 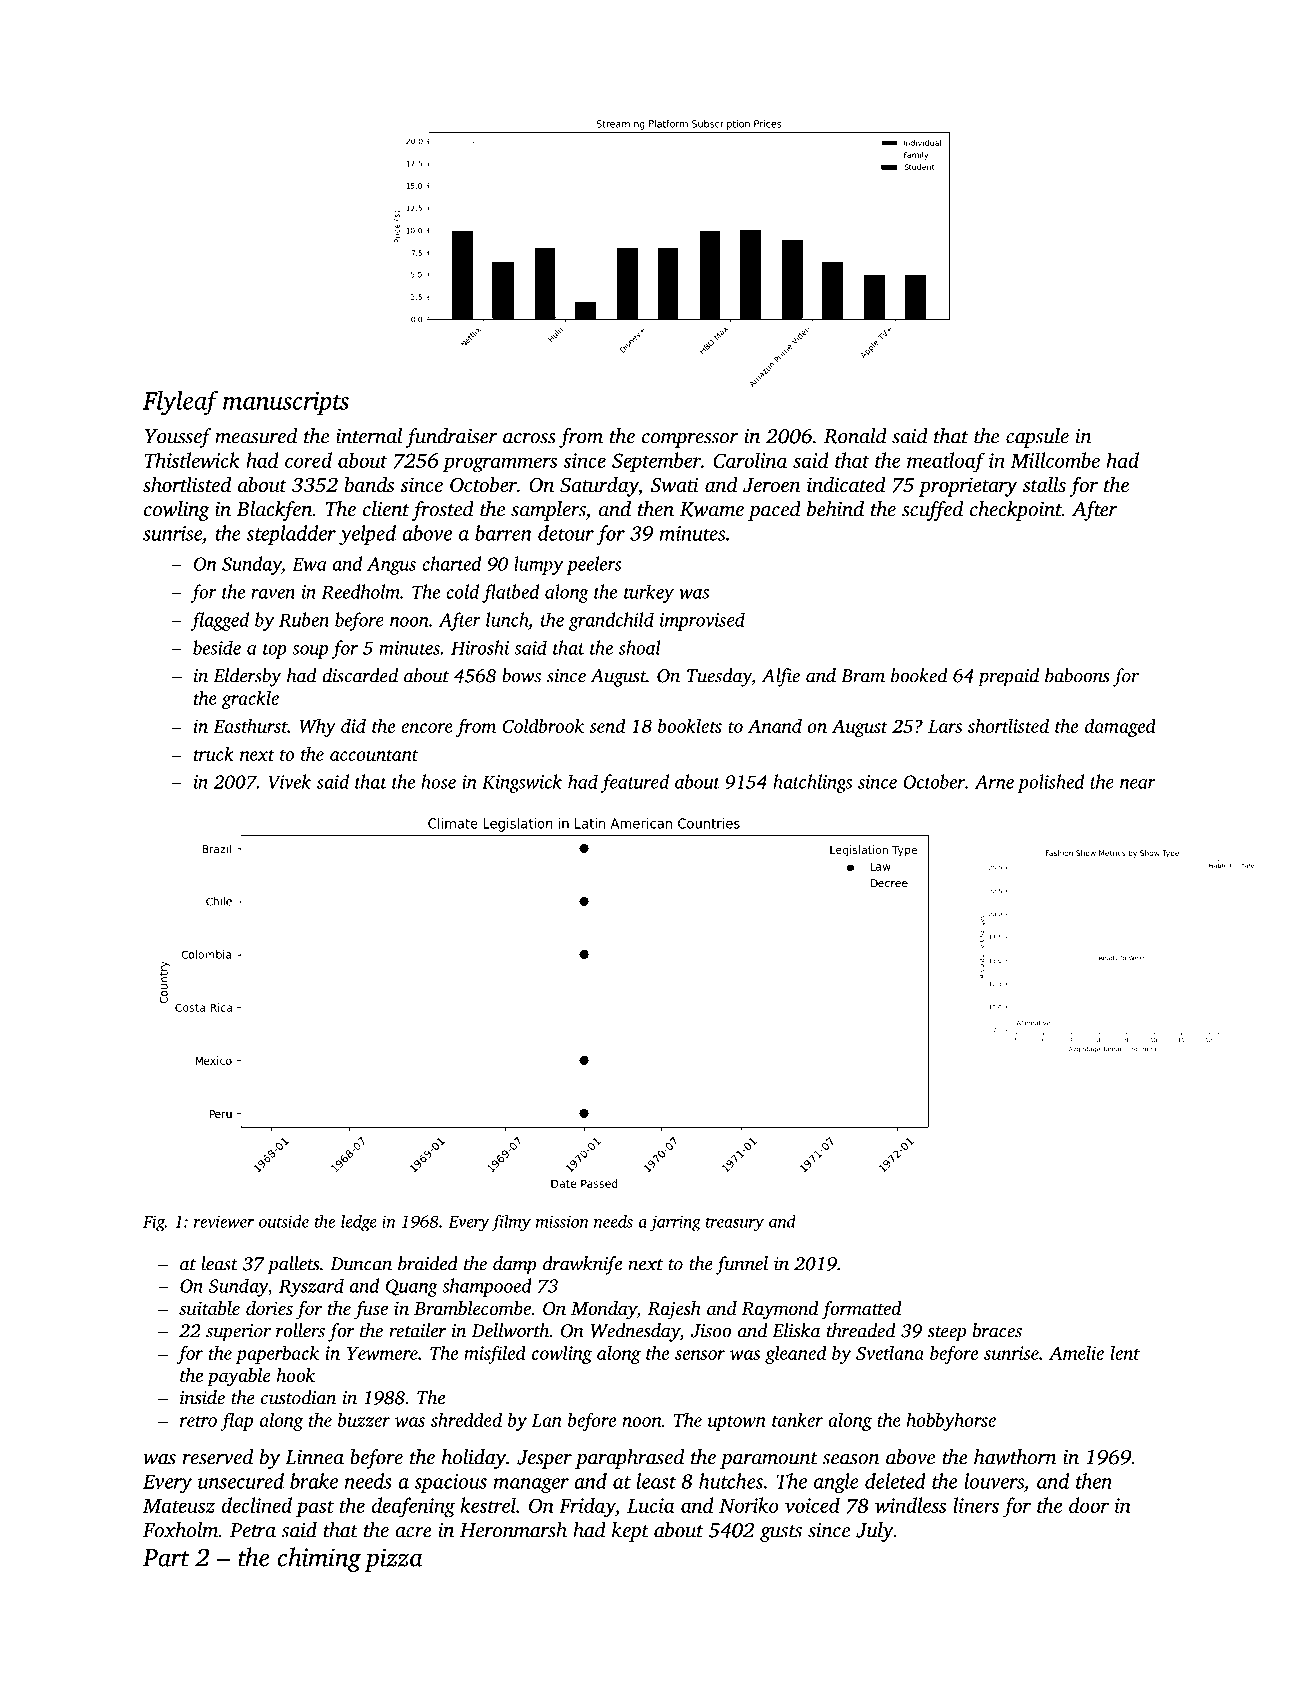 What do you see at coordinates (1055, 460) in the document?
I see `Millcombe` at bounding box center [1055, 460].
